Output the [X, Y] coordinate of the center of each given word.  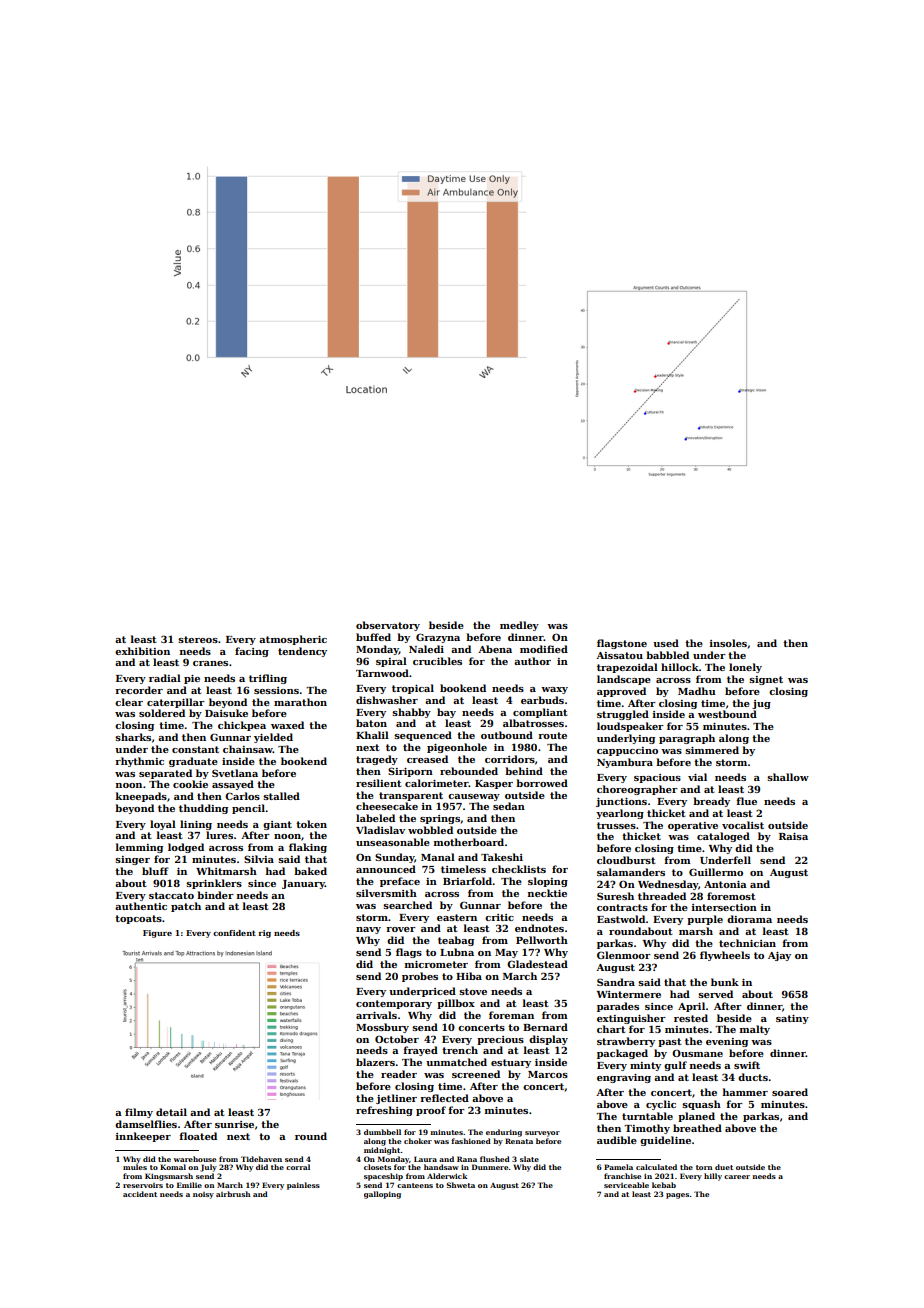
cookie [190, 784]
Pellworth [542, 940]
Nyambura [625, 763]
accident [140, 1194]
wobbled [430, 830]
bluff [155, 871]
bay [446, 713]
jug [761, 704]
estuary [511, 1063]
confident [234, 933]
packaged [622, 1054]
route [552, 735]
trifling [268, 679]
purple [705, 920]
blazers [375, 1062]
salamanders [631, 872]
